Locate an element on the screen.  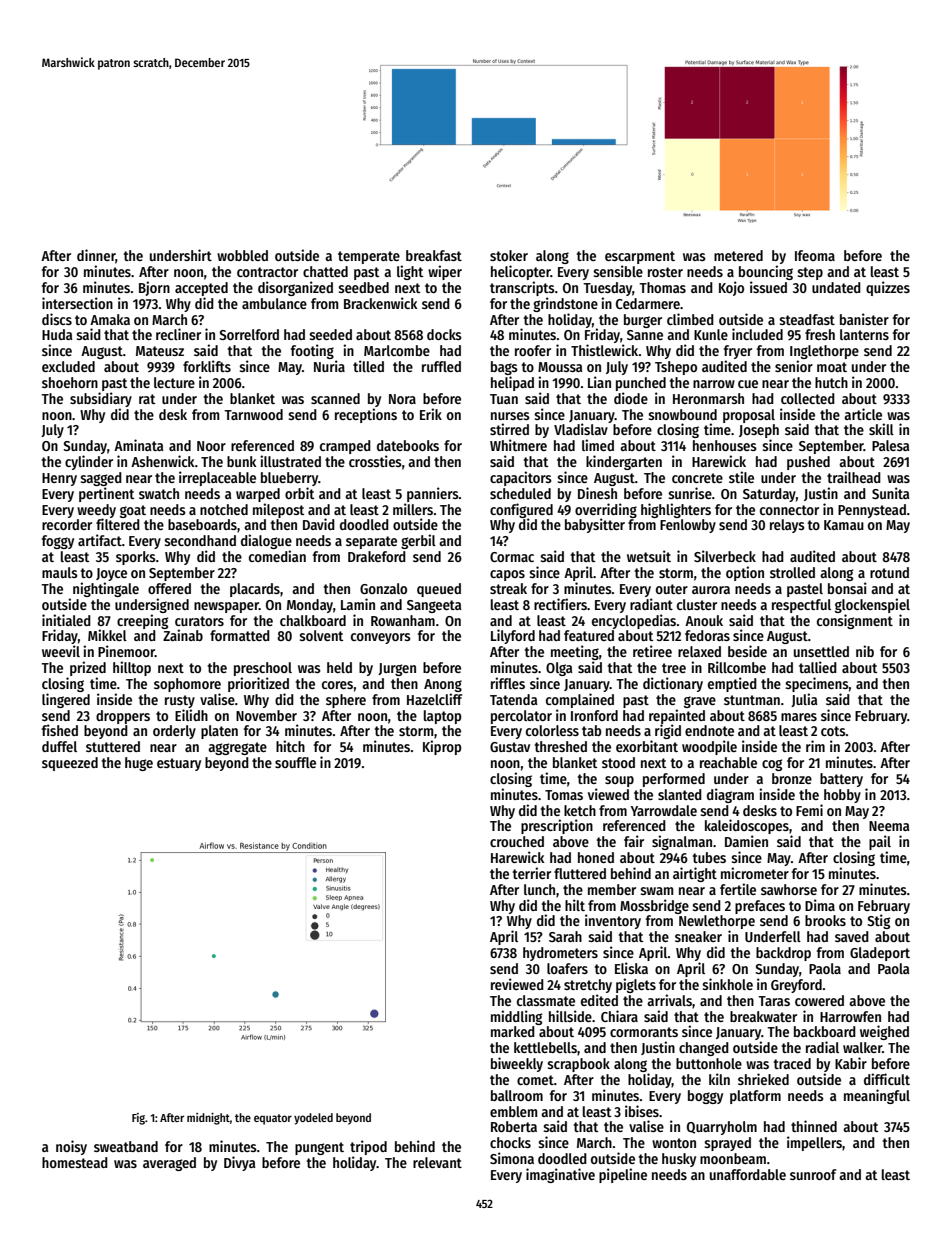
subsidiary is located at coordinates (101, 399).
